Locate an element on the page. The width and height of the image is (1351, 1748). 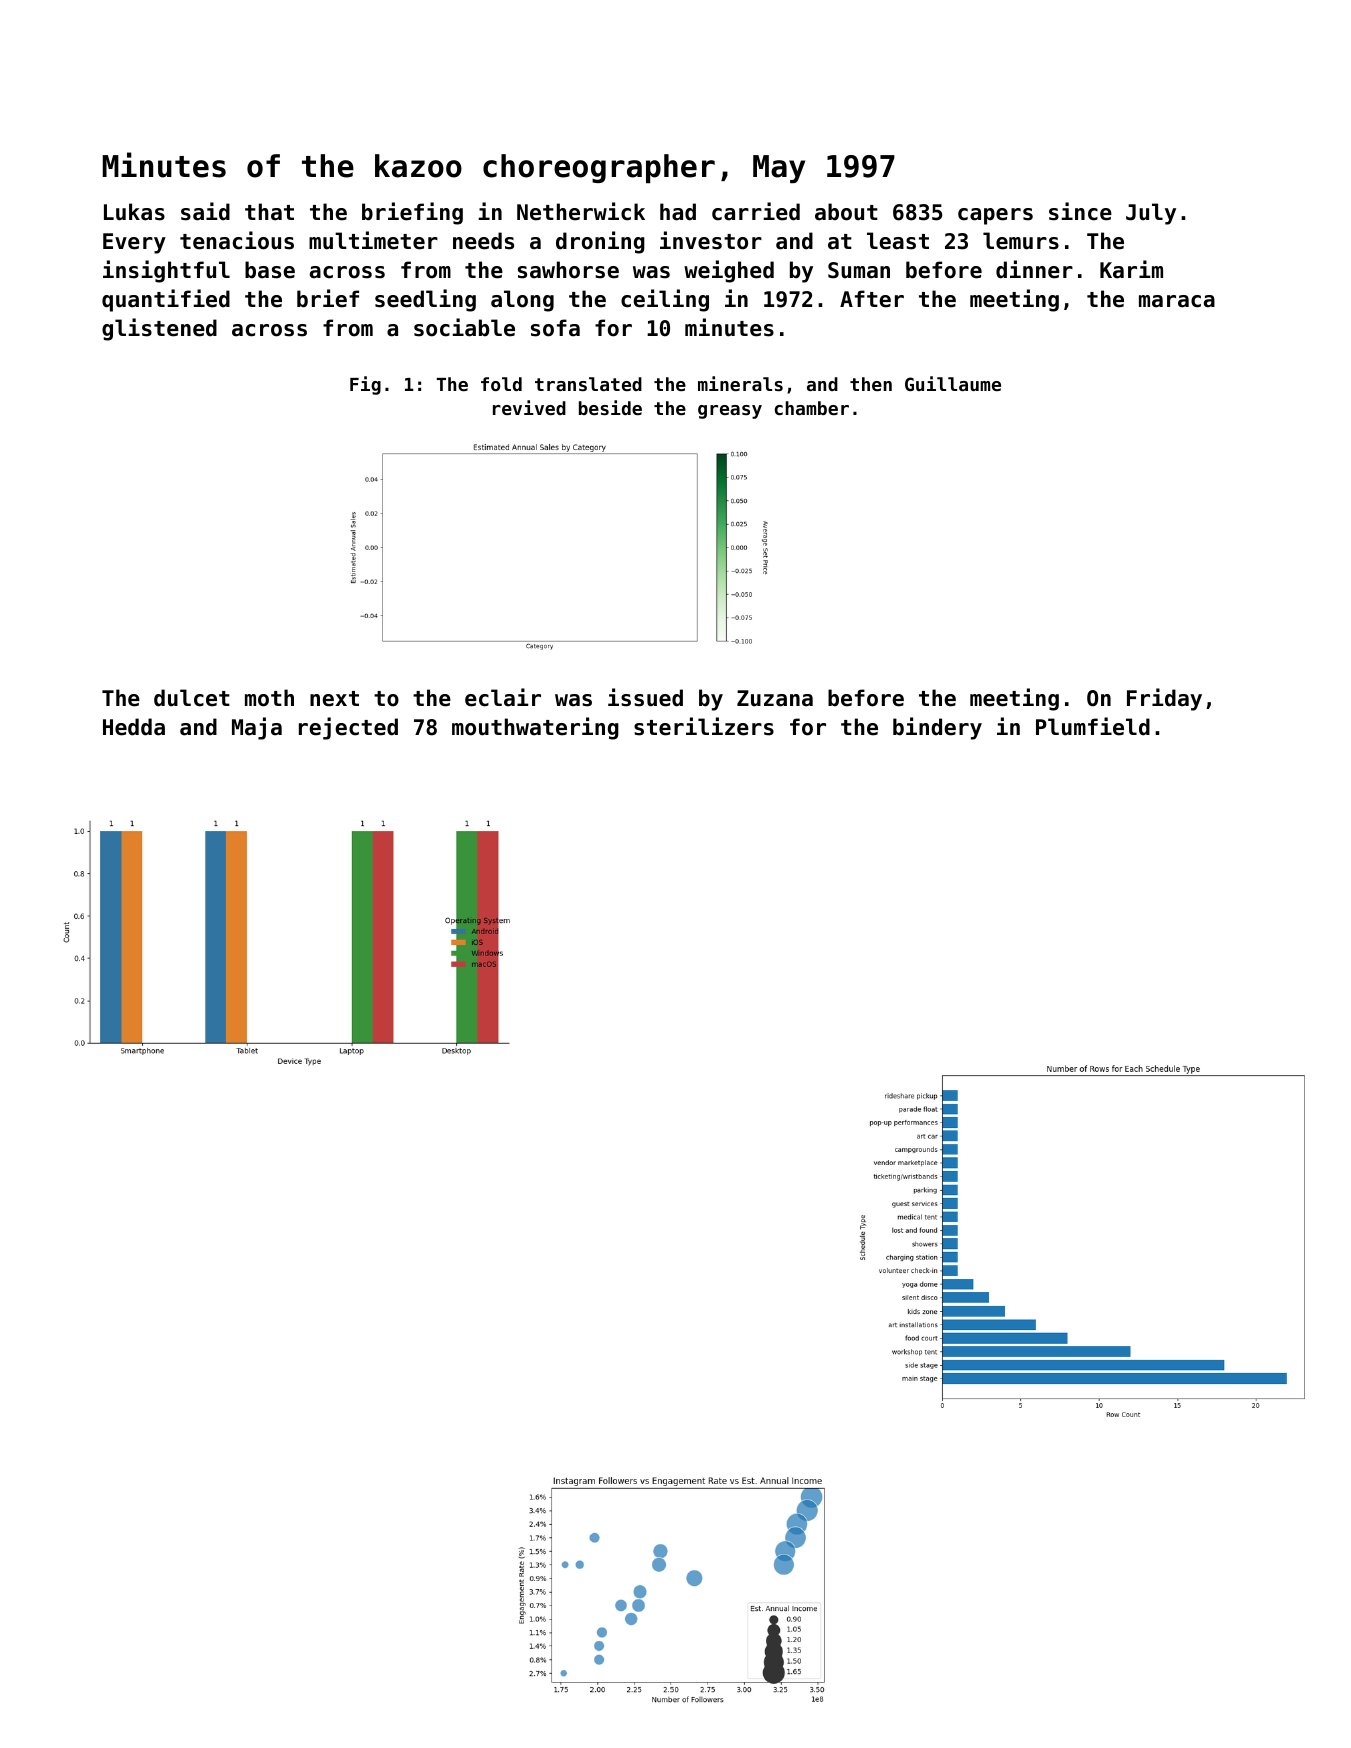
revived is located at coordinates (529, 407).
